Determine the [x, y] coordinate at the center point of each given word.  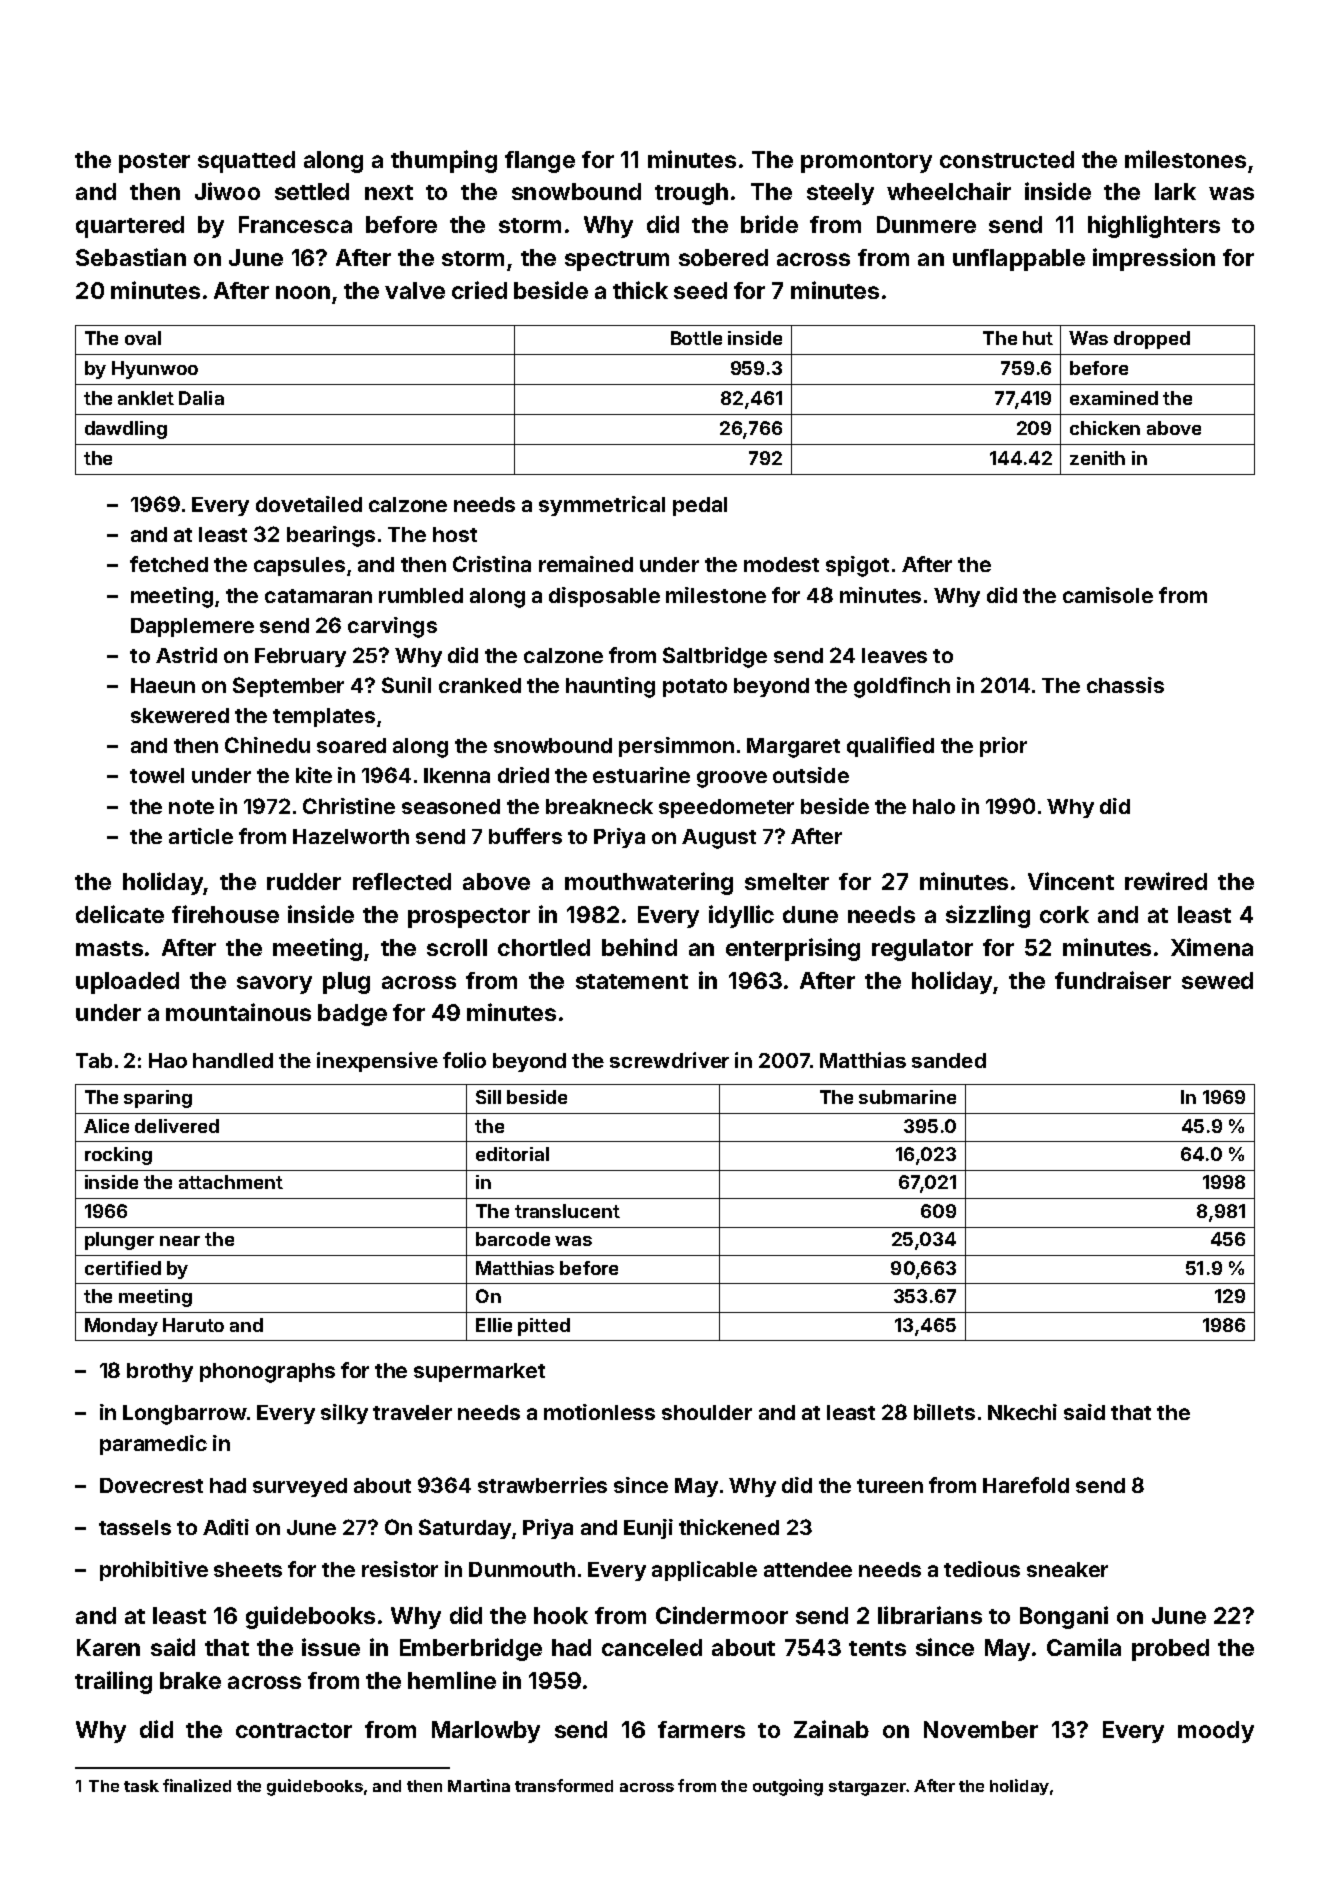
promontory [866, 163]
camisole [1108, 595]
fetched [169, 564]
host [455, 534]
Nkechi [1022, 1412]
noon [303, 292]
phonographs [267, 1373]
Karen [108, 1647]
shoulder [707, 1412]
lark [1175, 191]
